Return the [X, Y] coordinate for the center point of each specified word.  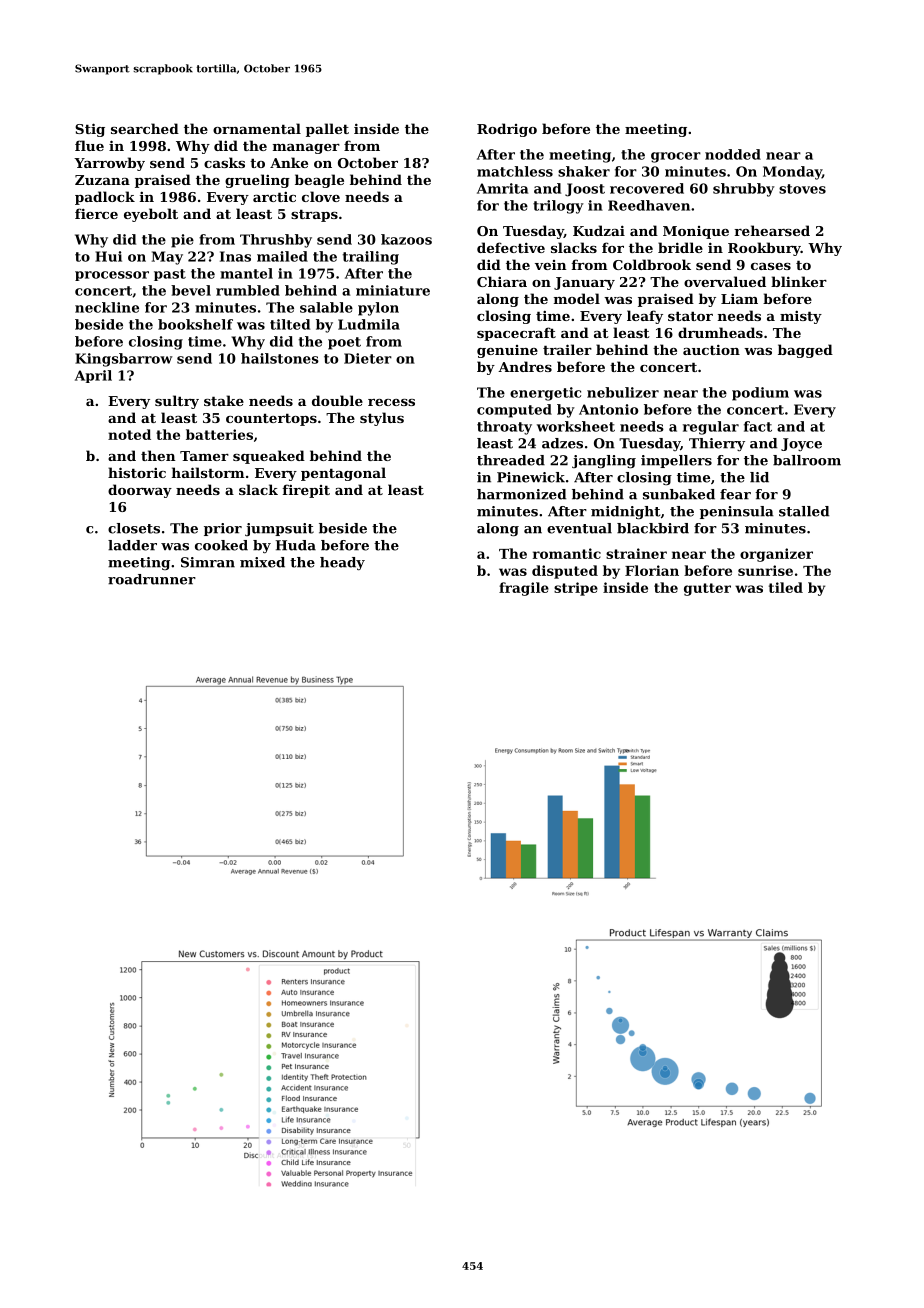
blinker [799, 281]
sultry [177, 402]
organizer [776, 555]
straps [314, 215]
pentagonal [343, 474]
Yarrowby [109, 164]
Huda [296, 545]
